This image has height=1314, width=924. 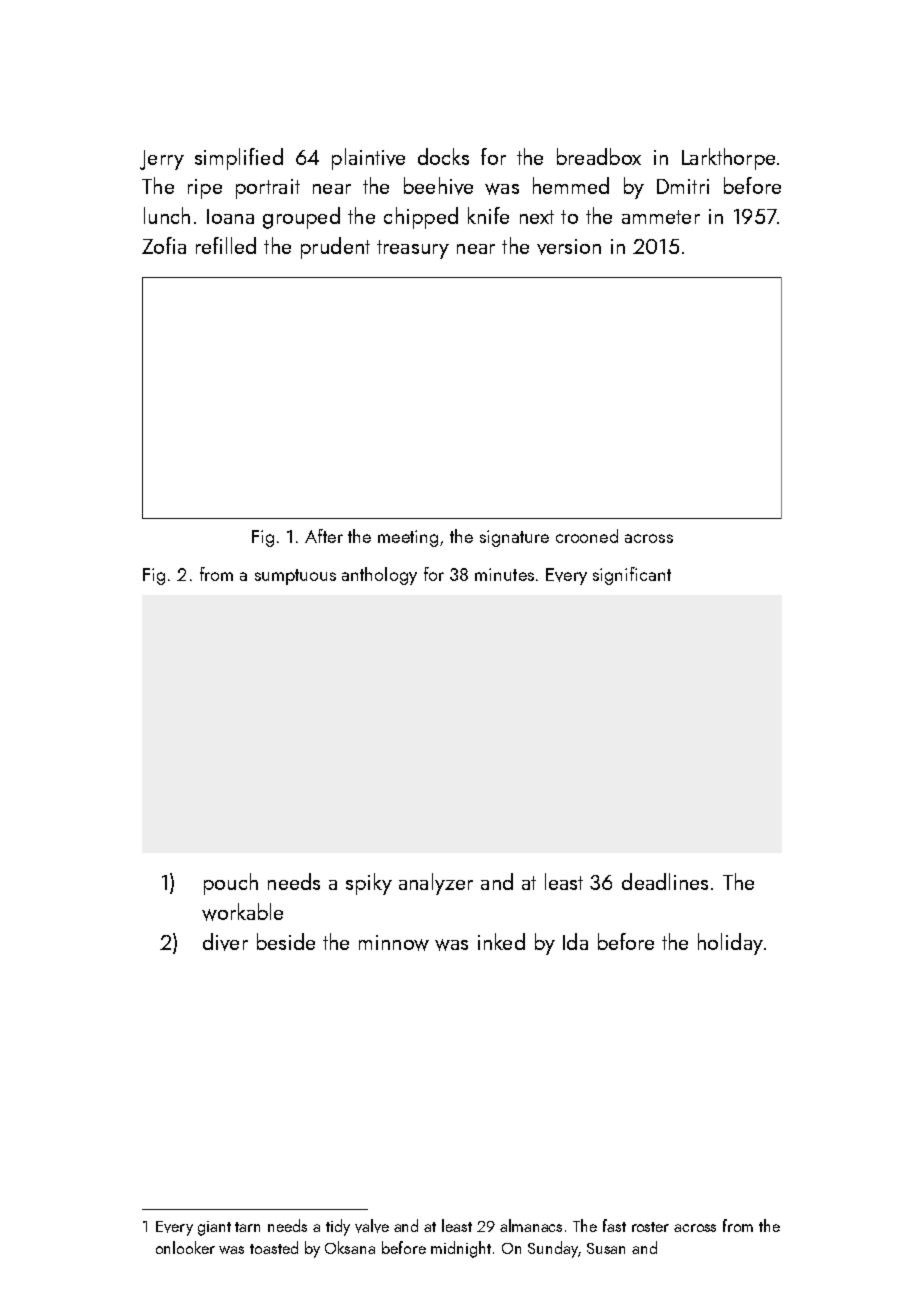 What do you see at coordinates (438, 186) in the image?
I see `beehive` at bounding box center [438, 186].
